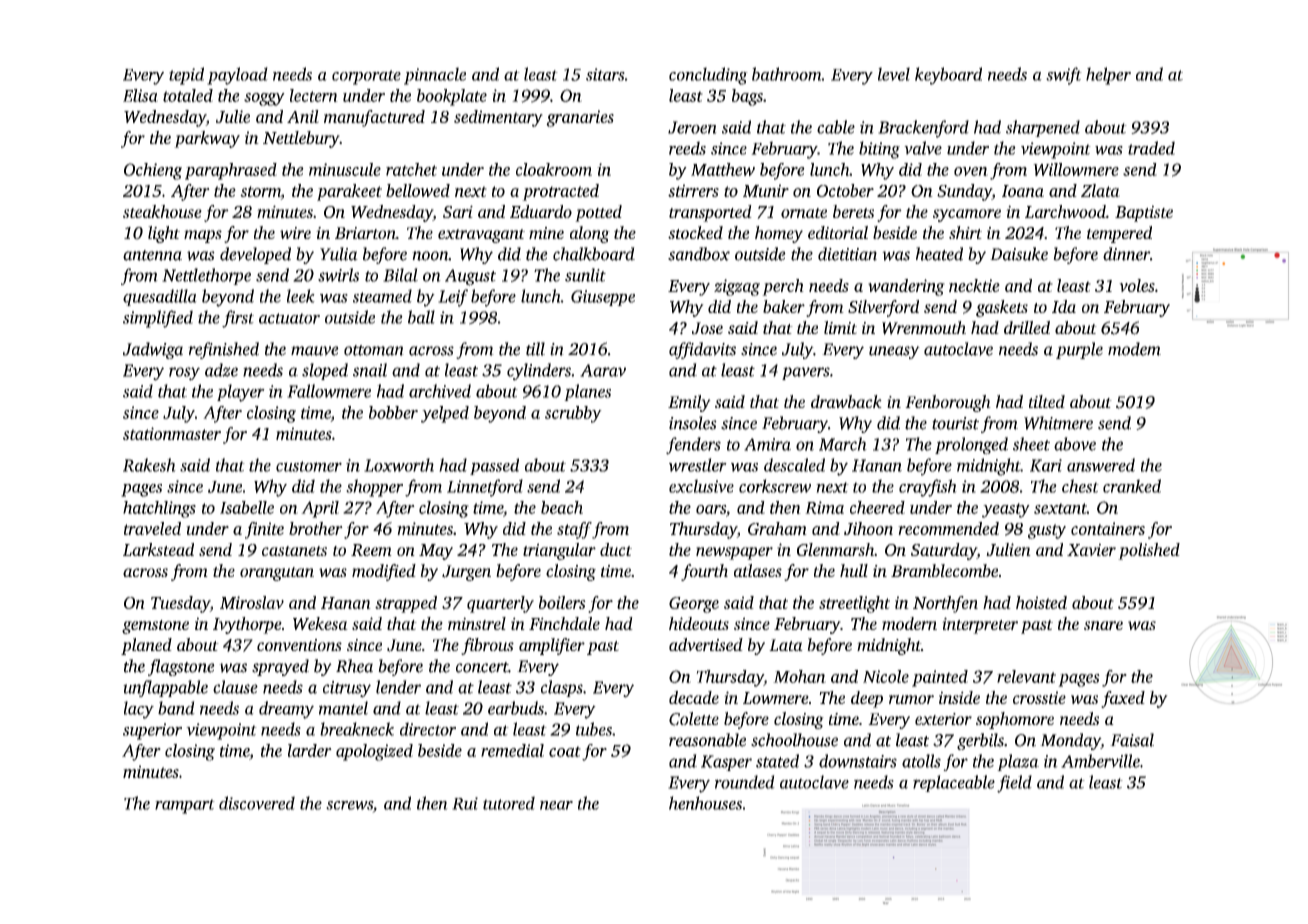  Describe the element at coordinates (708, 76) in the screenshot. I see `concluding` at that location.
